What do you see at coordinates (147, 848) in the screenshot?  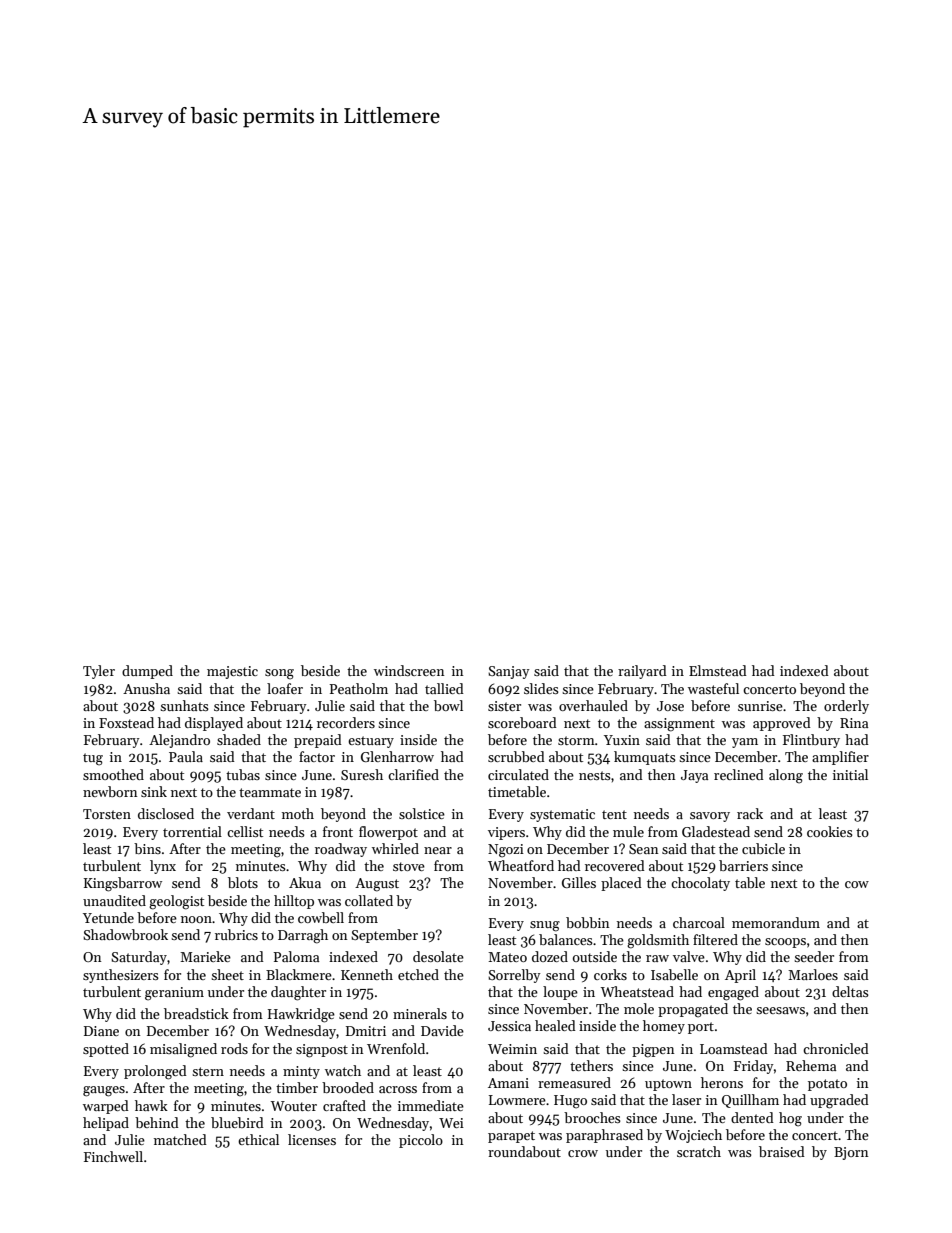 I see `bins` at bounding box center [147, 848].
